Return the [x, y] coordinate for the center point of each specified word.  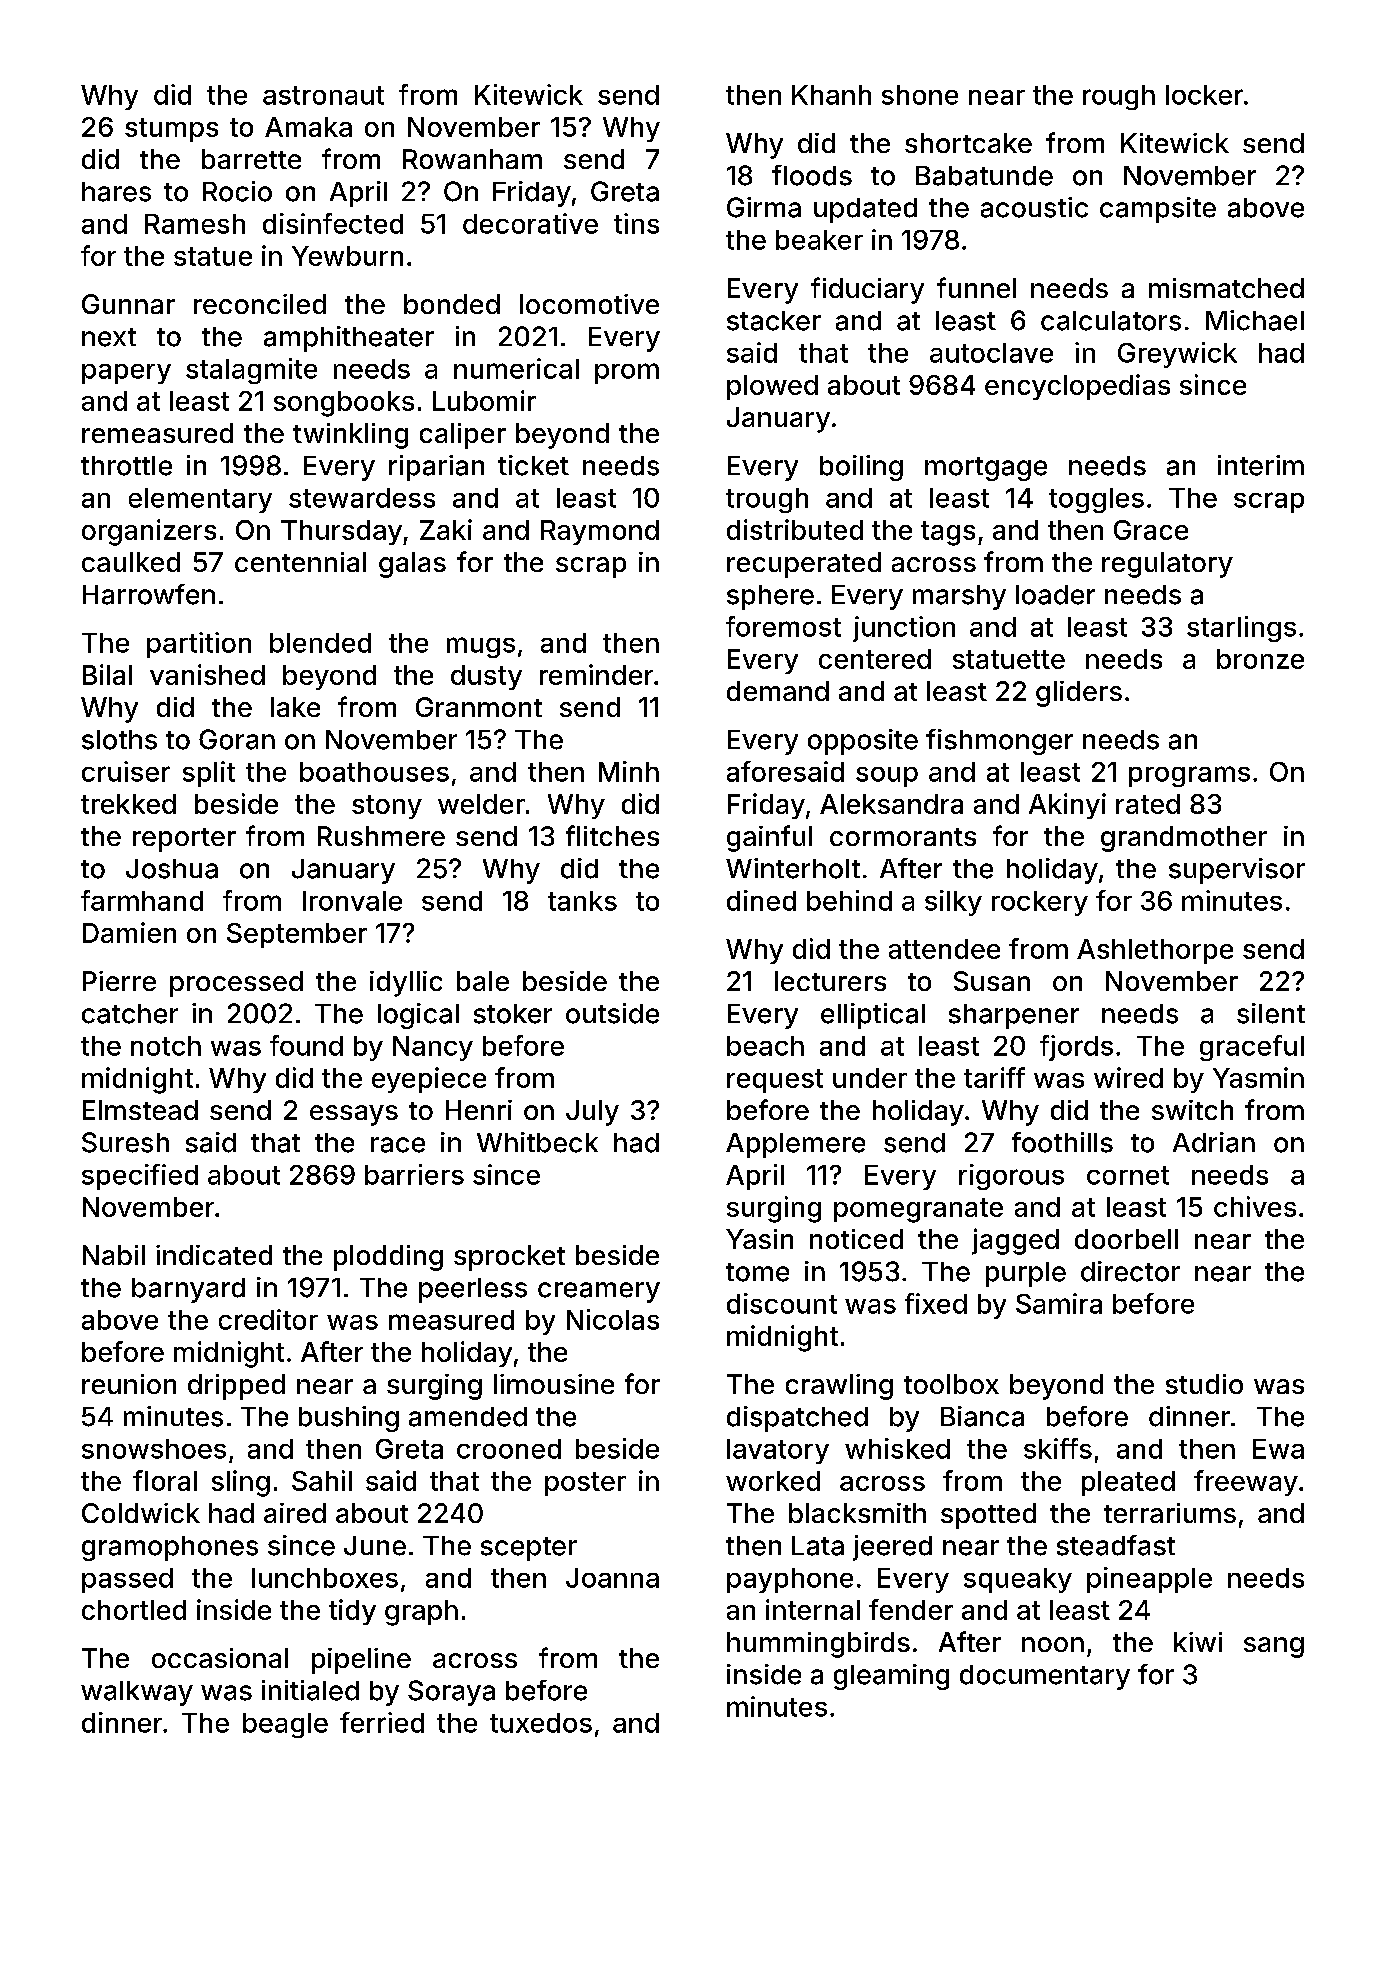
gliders [1079, 694]
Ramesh [195, 224]
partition [199, 645]
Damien [129, 932]
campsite [1158, 210]
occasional [220, 1658]
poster [585, 1484]
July [592, 1113]
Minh [629, 771]
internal [813, 1609]
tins [636, 223]
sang [1274, 1647]
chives [1255, 1206]
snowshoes [154, 1449]
